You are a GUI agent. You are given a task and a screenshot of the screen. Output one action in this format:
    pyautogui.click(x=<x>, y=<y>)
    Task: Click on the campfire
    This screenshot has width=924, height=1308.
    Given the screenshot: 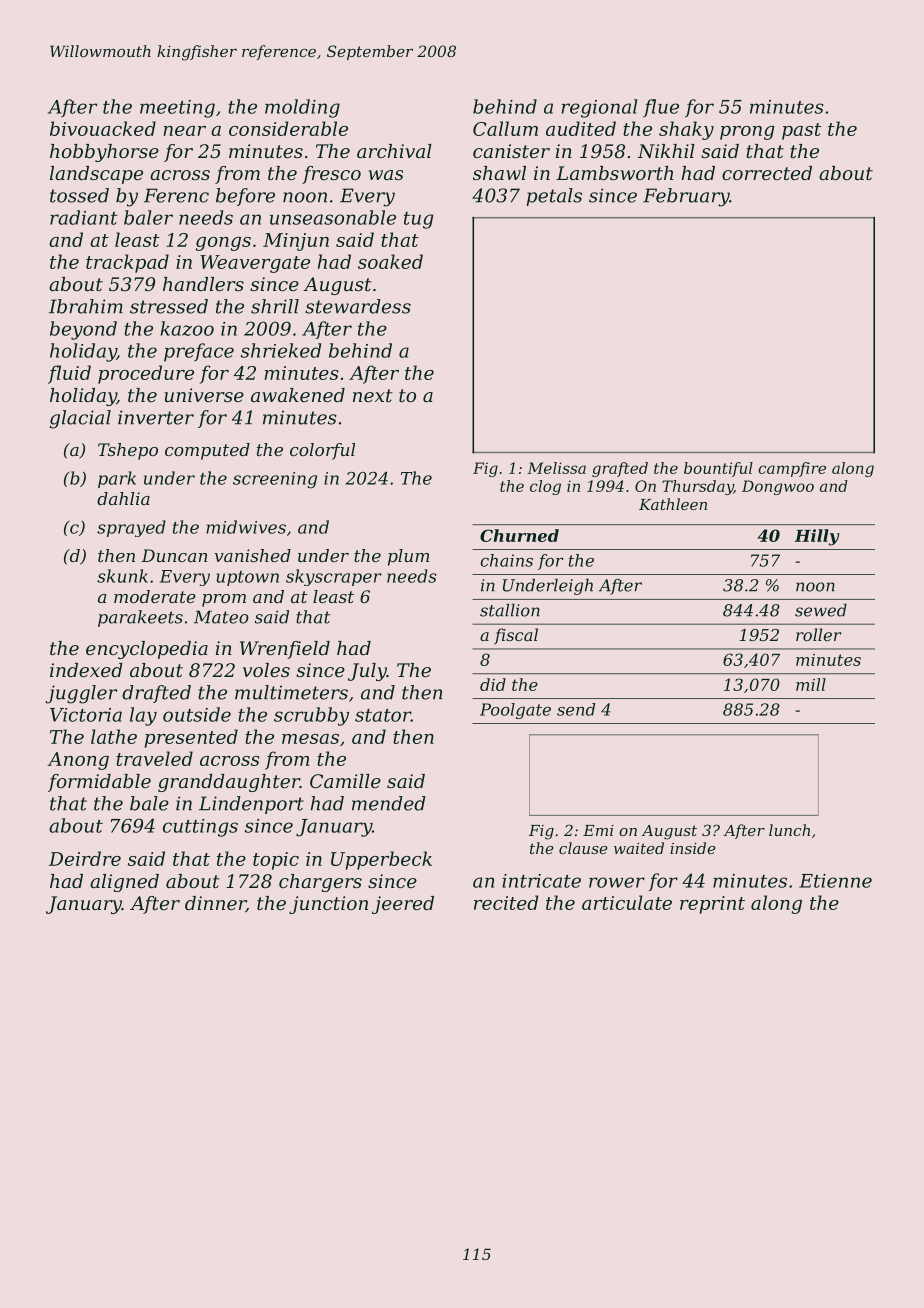 What is the action you would take?
    pyautogui.click(x=792, y=469)
